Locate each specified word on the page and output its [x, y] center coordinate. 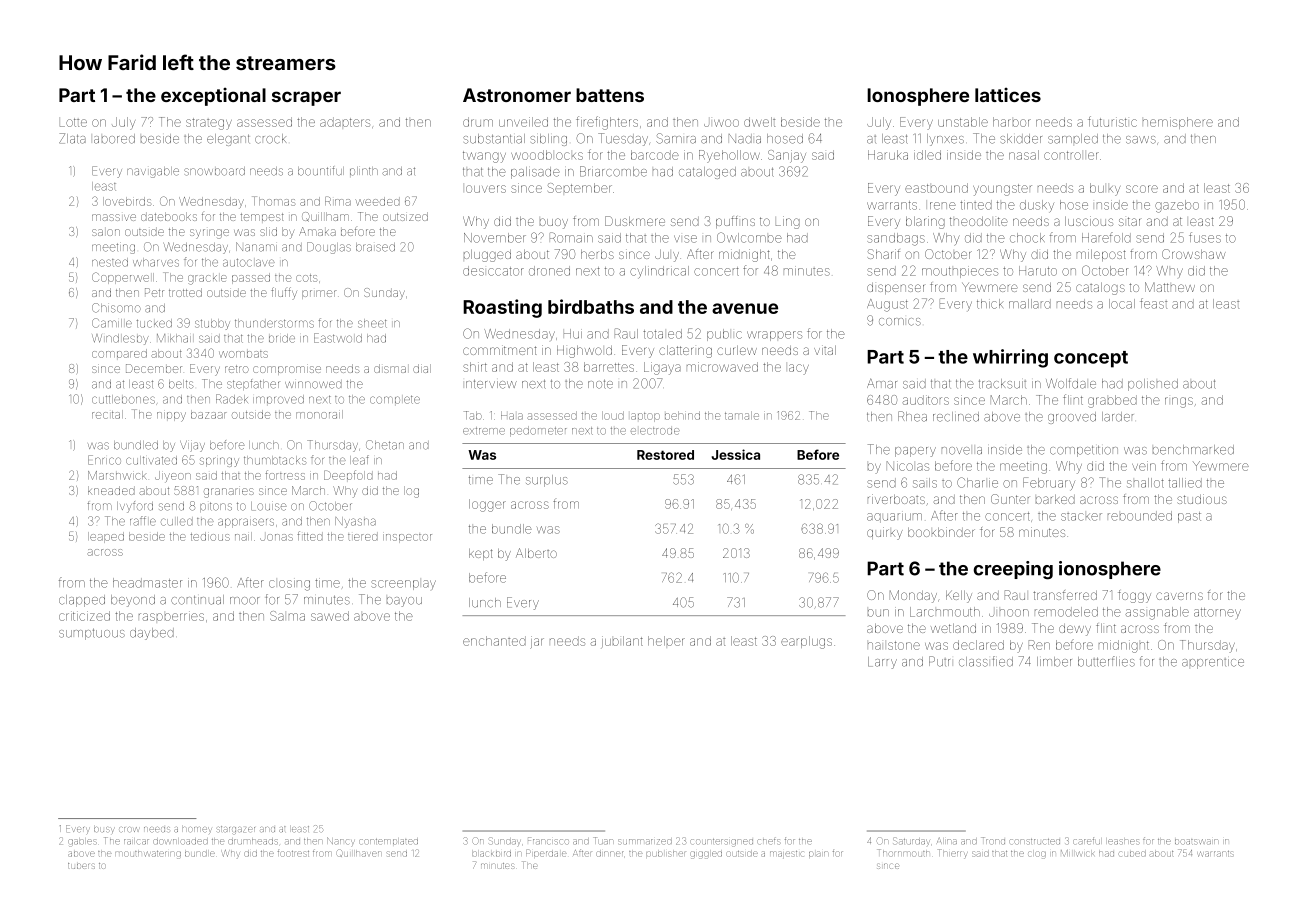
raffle [143, 521]
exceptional [213, 96]
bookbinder [941, 532]
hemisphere [1178, 123]
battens [610, 95]
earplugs [806, 642]
